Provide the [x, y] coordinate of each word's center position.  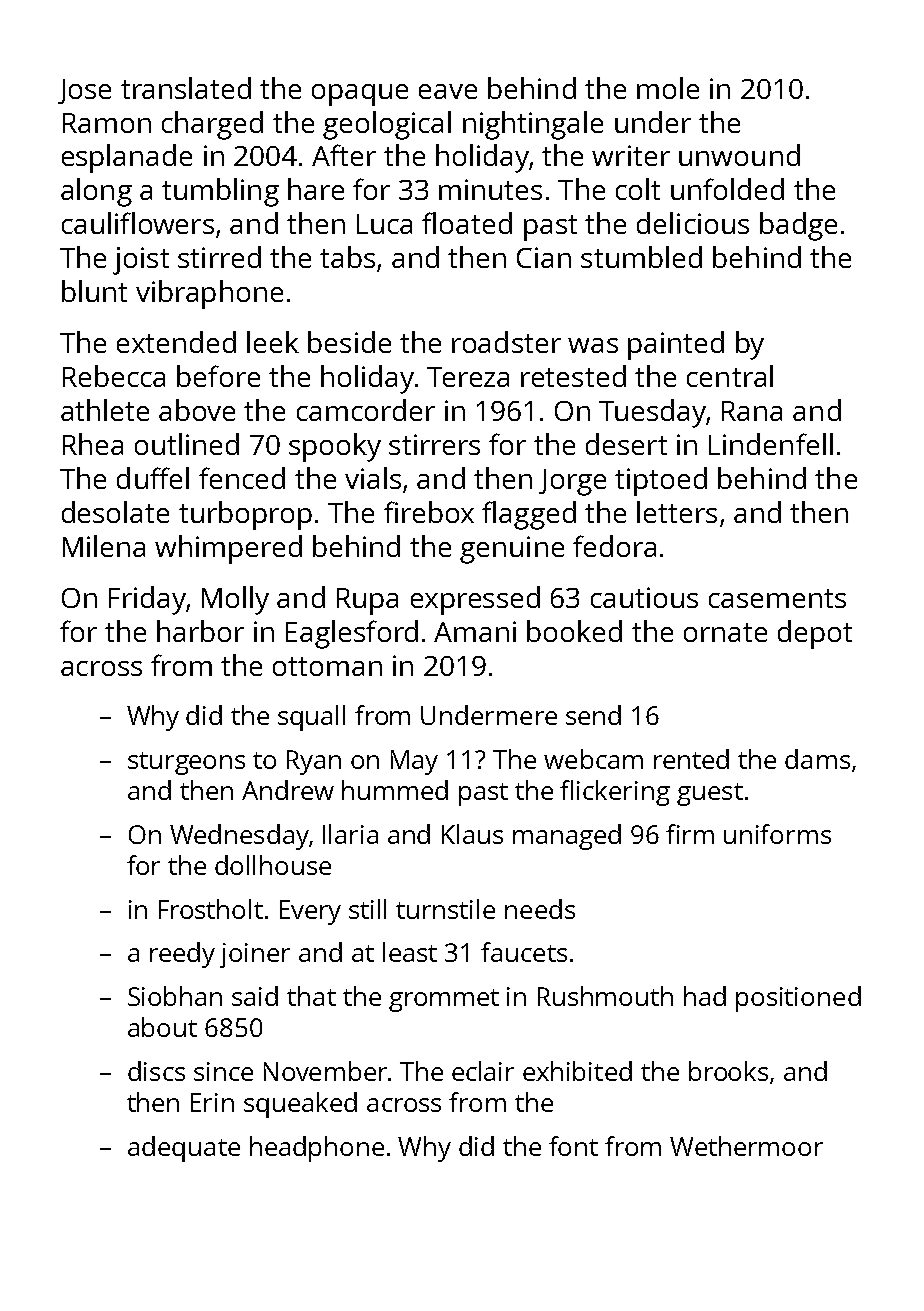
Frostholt [211, 909]
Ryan [314, 762]
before [218, 376]
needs [540, 909]
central [730, 376]
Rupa [367, 601]
